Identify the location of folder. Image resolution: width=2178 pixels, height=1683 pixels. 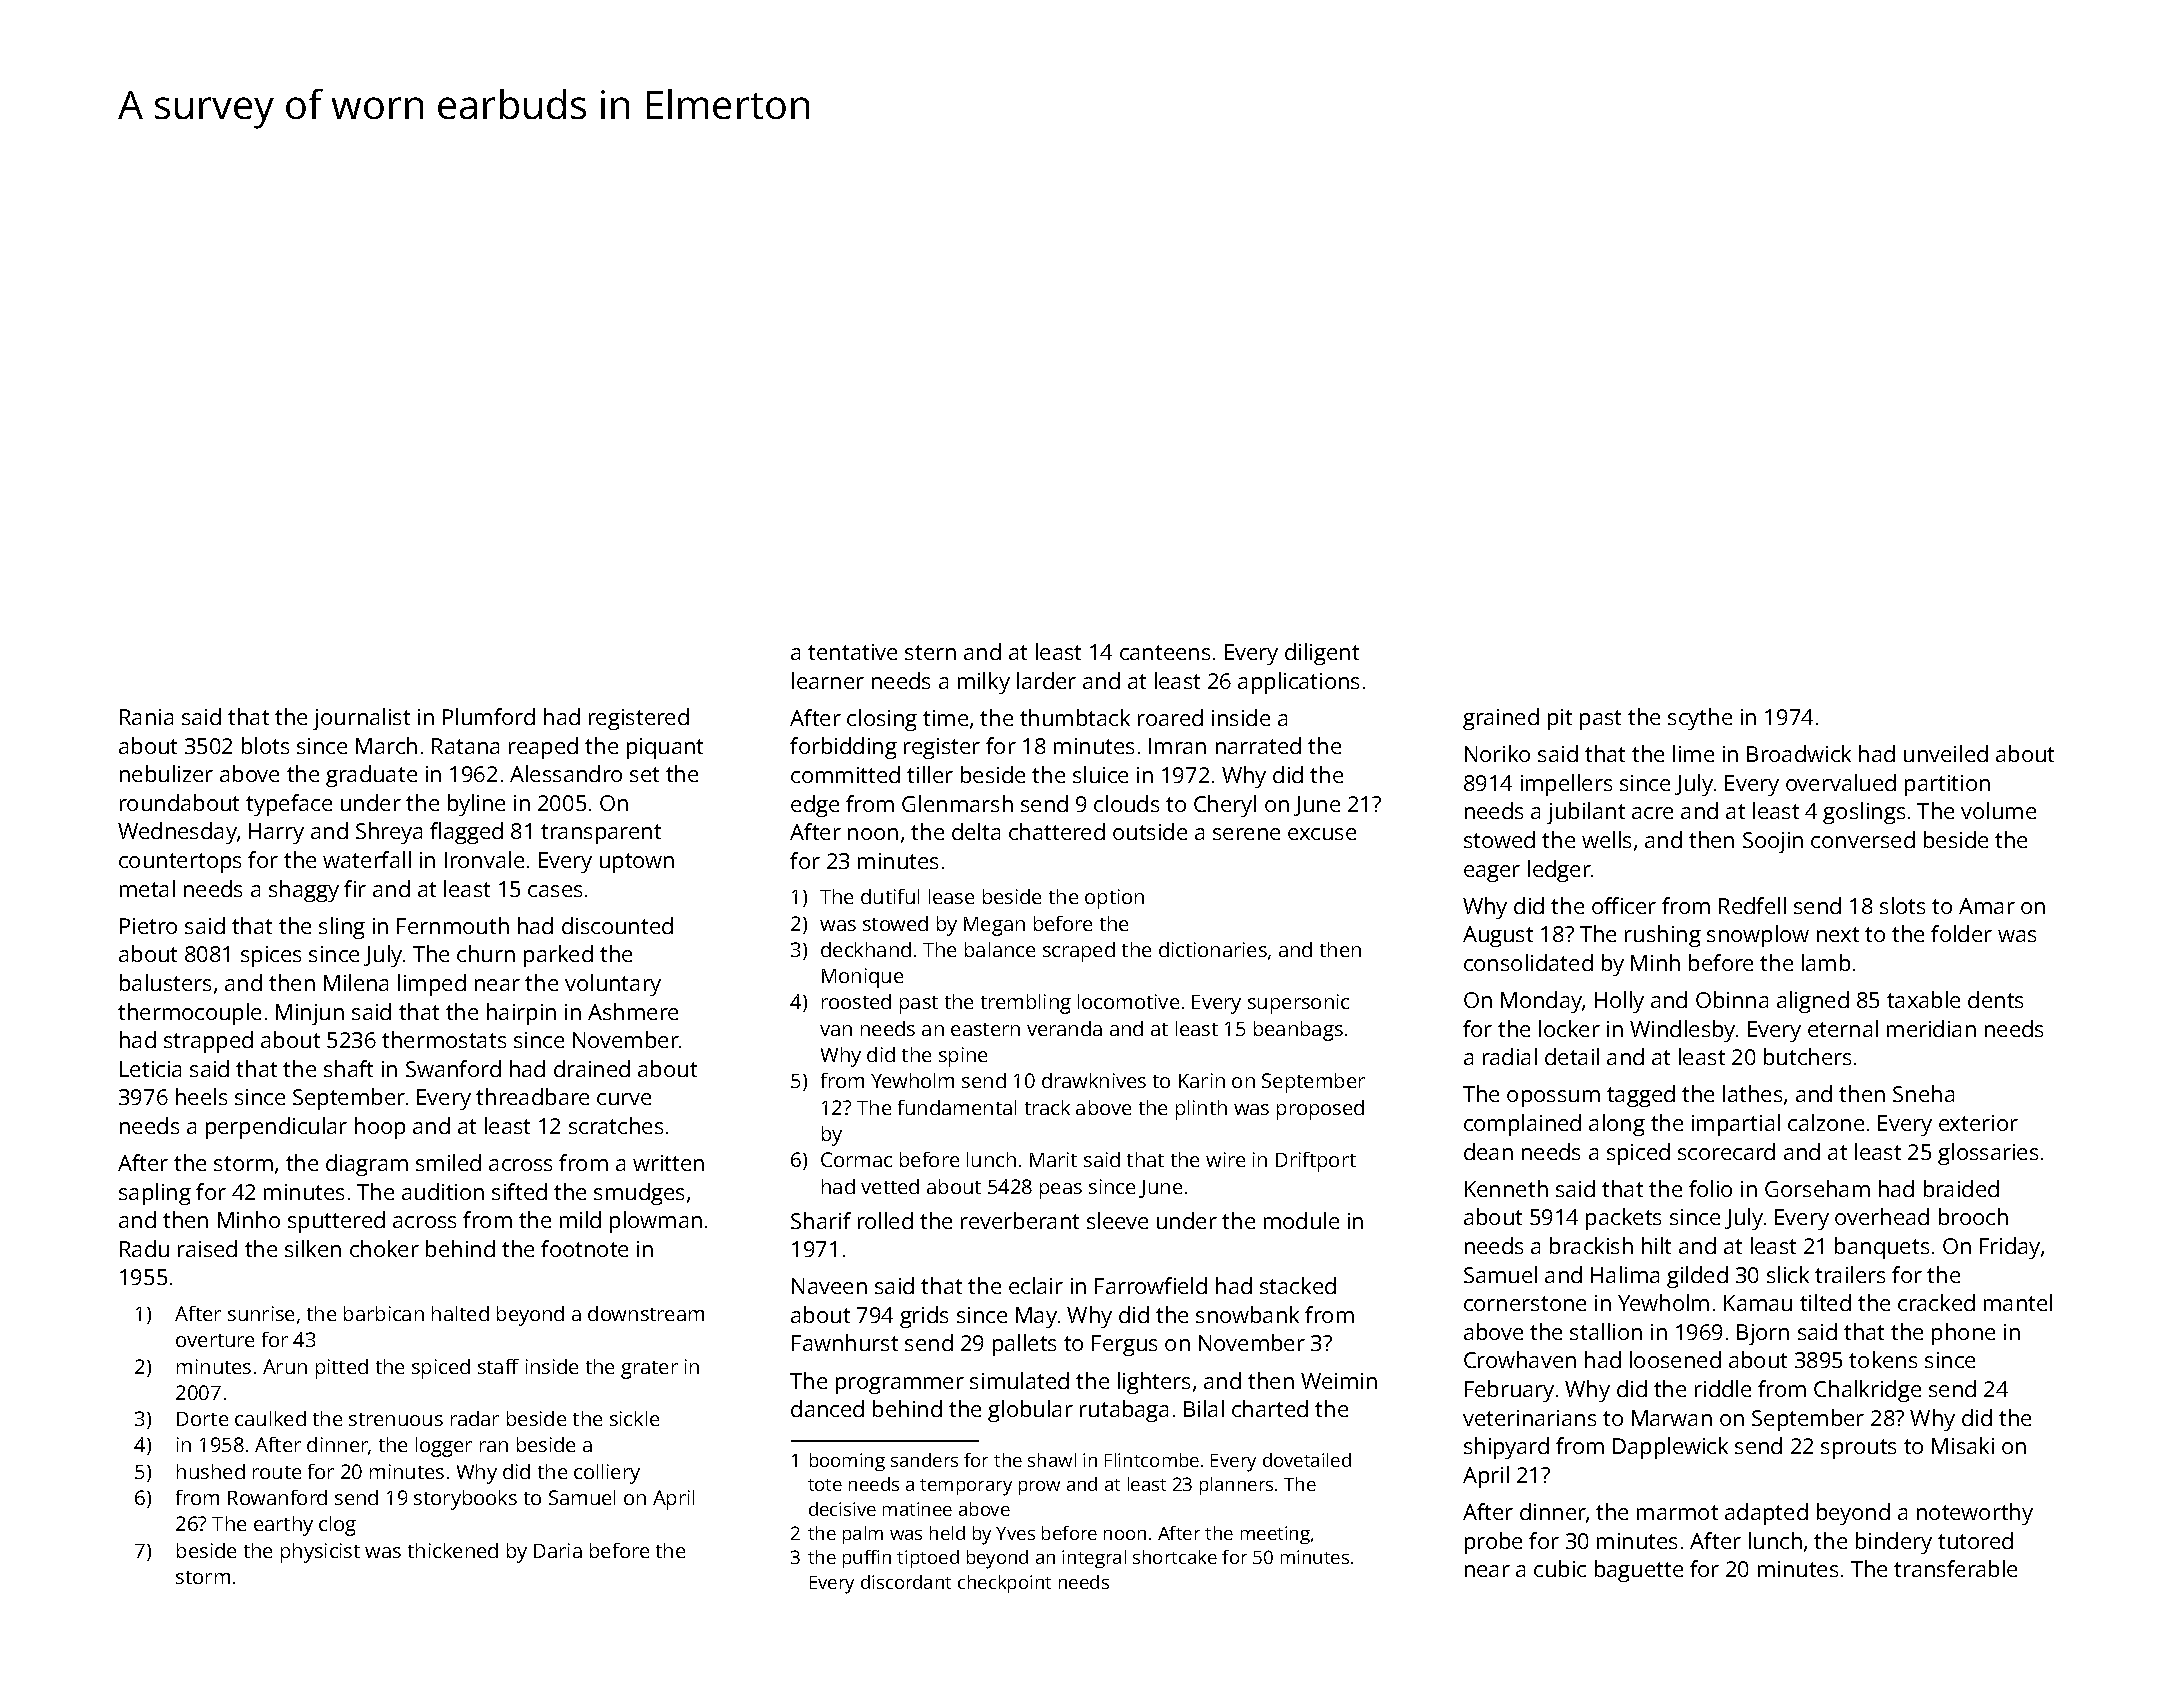
(1961, 933).
